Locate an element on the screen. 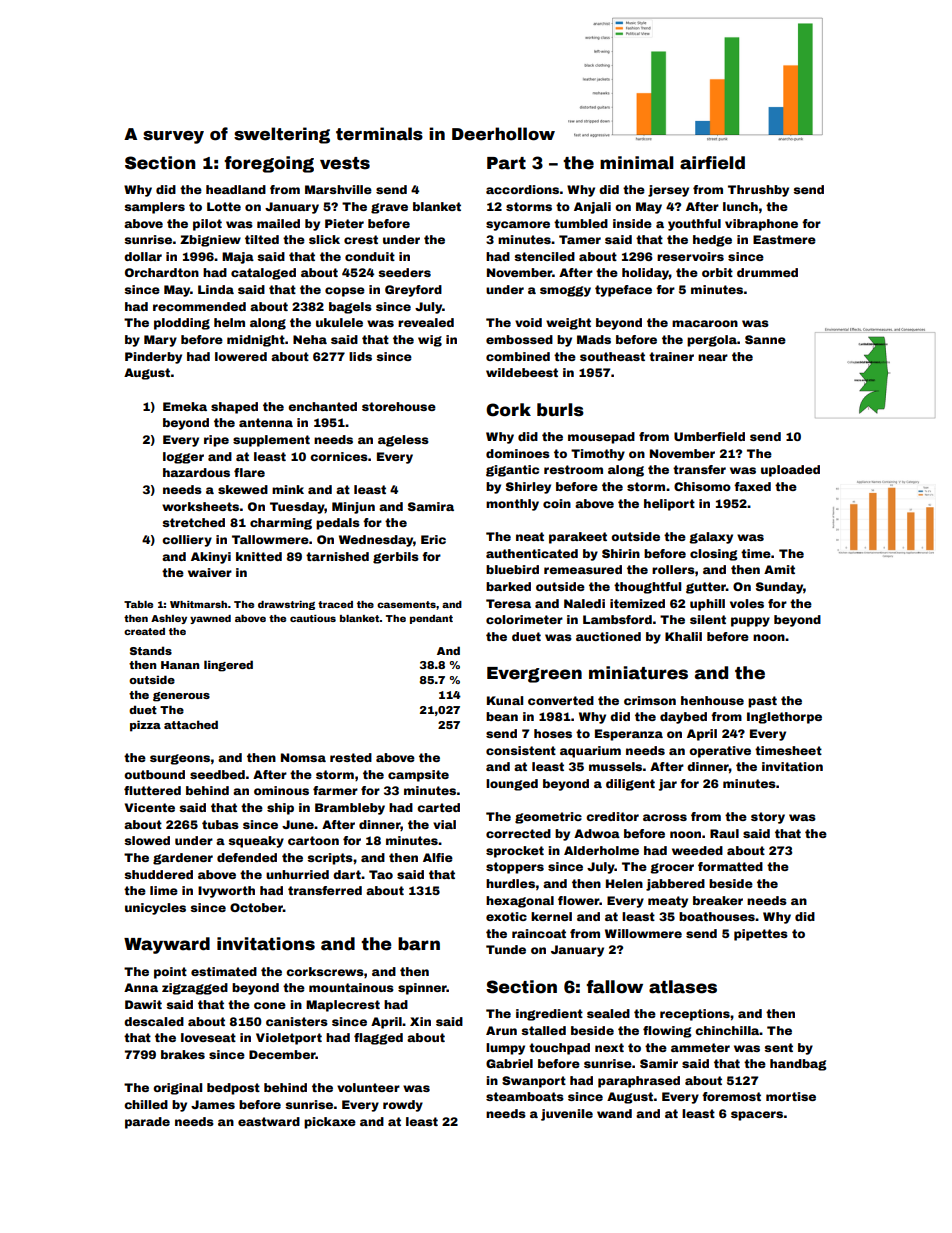  samplers is located at coordinates (154, 208).
